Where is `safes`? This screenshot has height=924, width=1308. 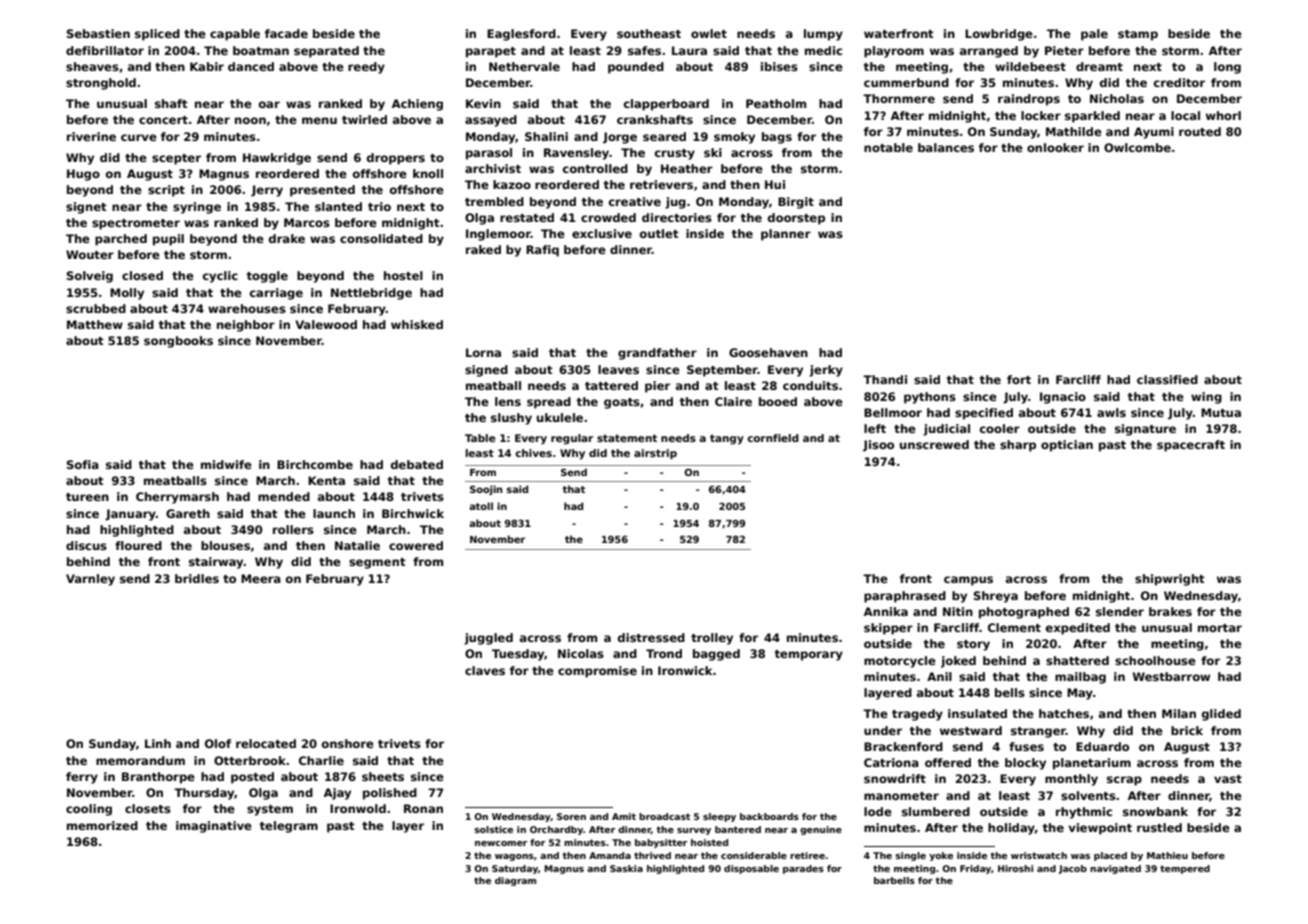
safes is located at coordinates (644, 50).
